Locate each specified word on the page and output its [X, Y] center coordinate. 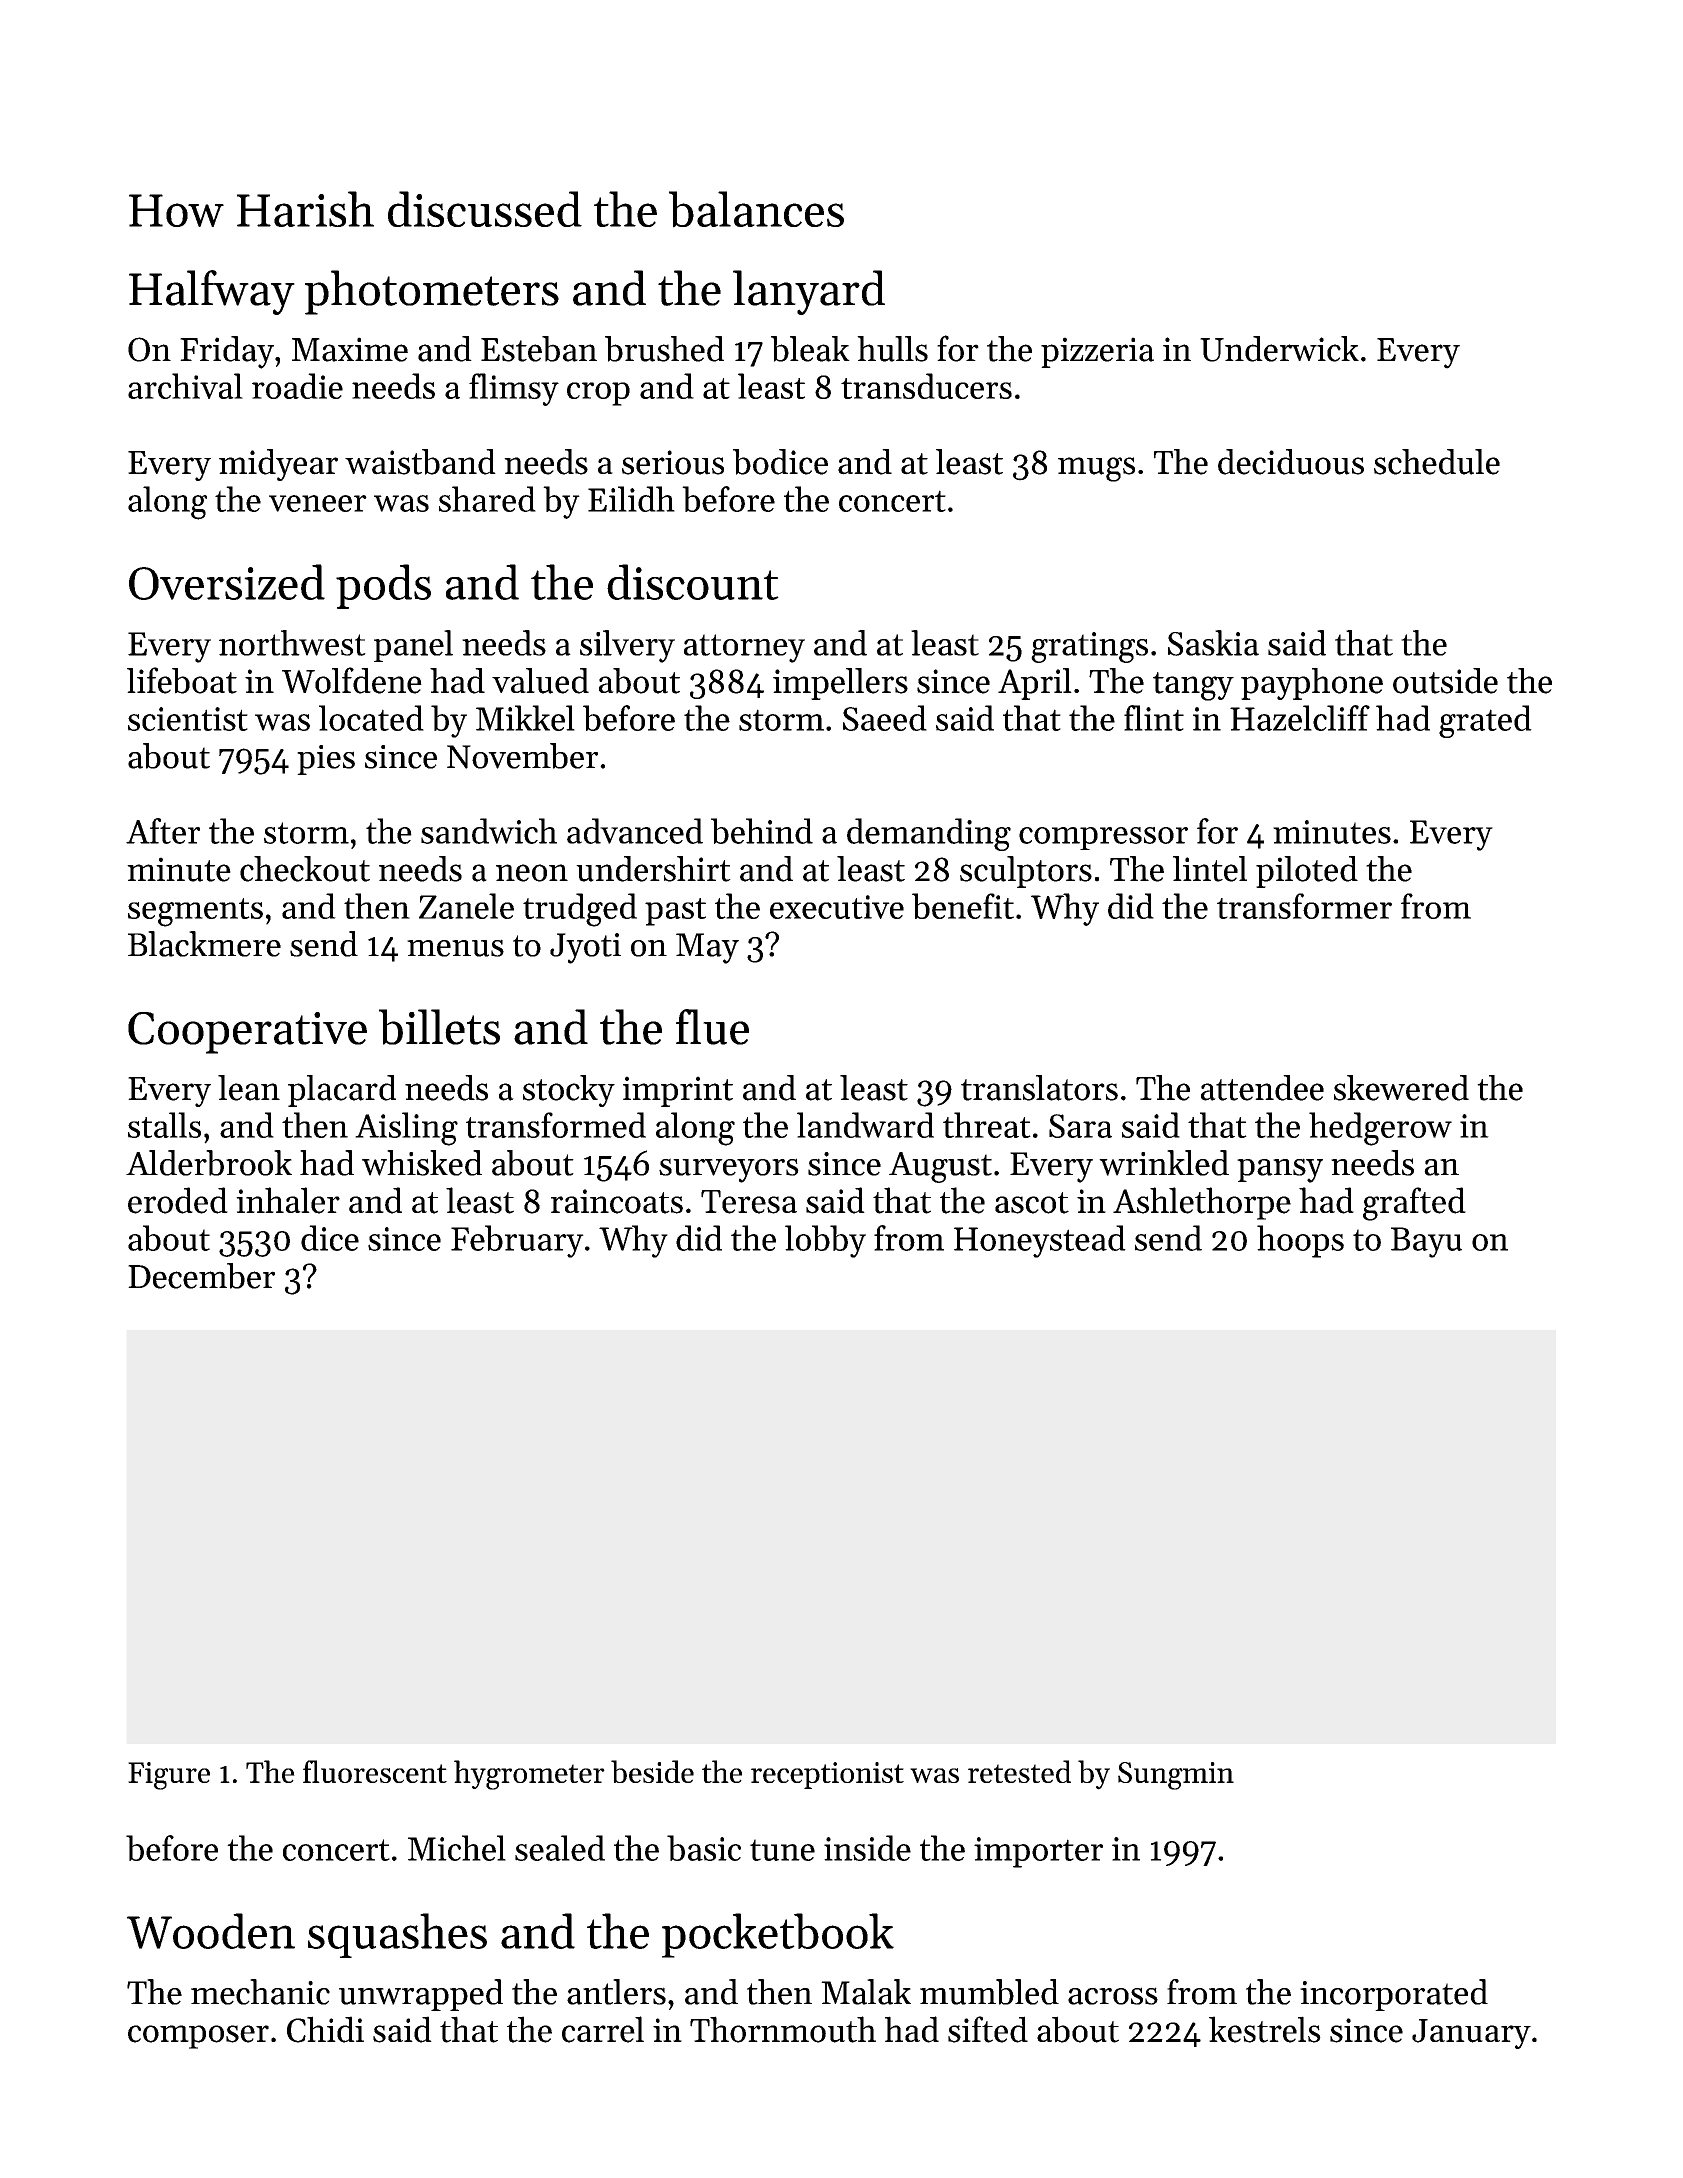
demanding [929, 834]
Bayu [1426, 1242]
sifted [988, 2029]
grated [1485, 721]
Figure [169, 1776]
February [517, 1241]
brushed [664, 349]
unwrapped [421, 1995]
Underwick [1279, 349]
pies [326, 760]
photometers [432, 292]
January [1471, 2034]
